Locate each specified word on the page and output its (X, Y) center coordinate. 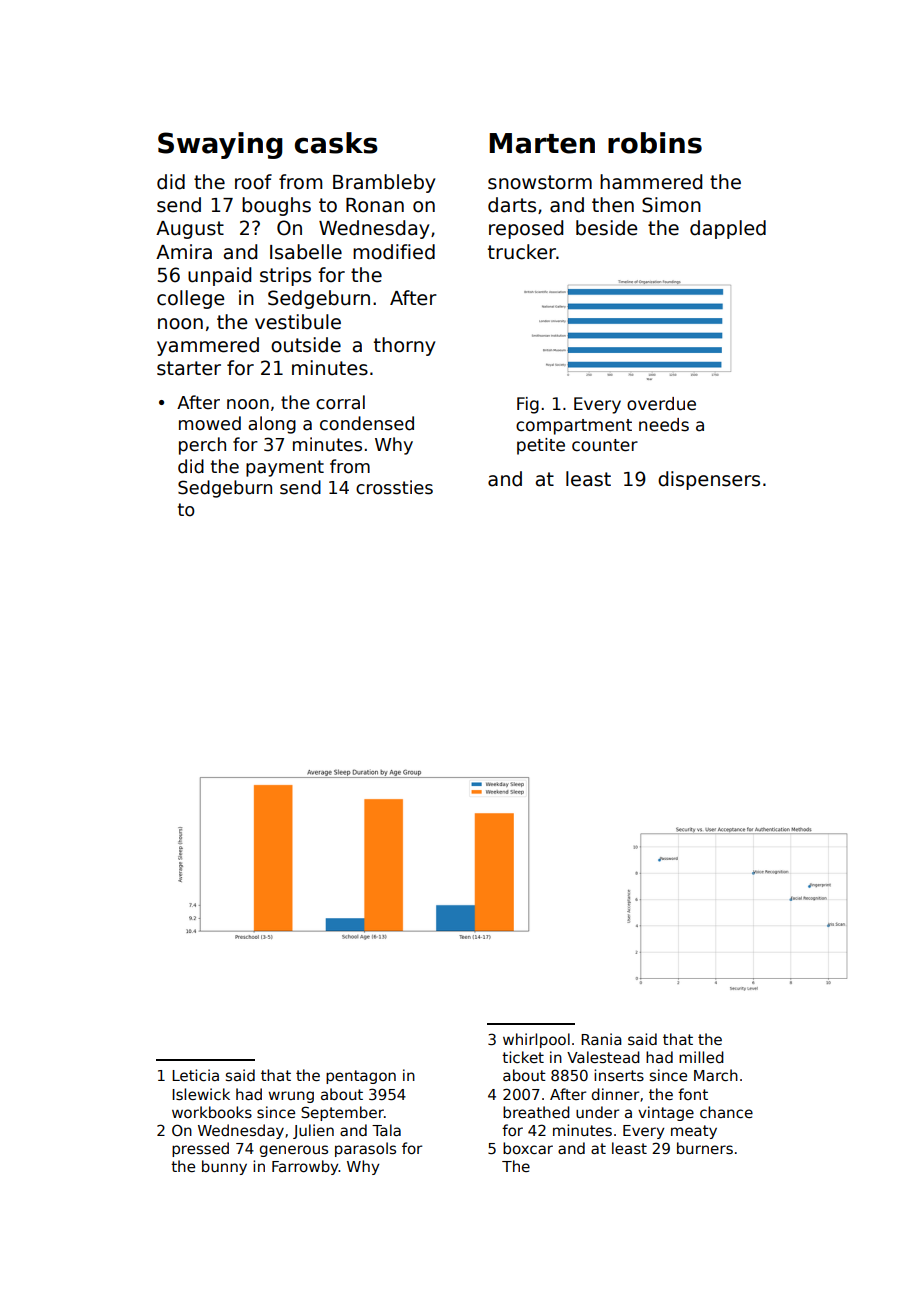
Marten (542, 143)
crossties (394, 487)
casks (336, 143)
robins (655, 143)
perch (202, 446)
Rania (601, 1039)
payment (285, 468)
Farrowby (305, 1167)
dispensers (709, 480)
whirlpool (536, 1040)
